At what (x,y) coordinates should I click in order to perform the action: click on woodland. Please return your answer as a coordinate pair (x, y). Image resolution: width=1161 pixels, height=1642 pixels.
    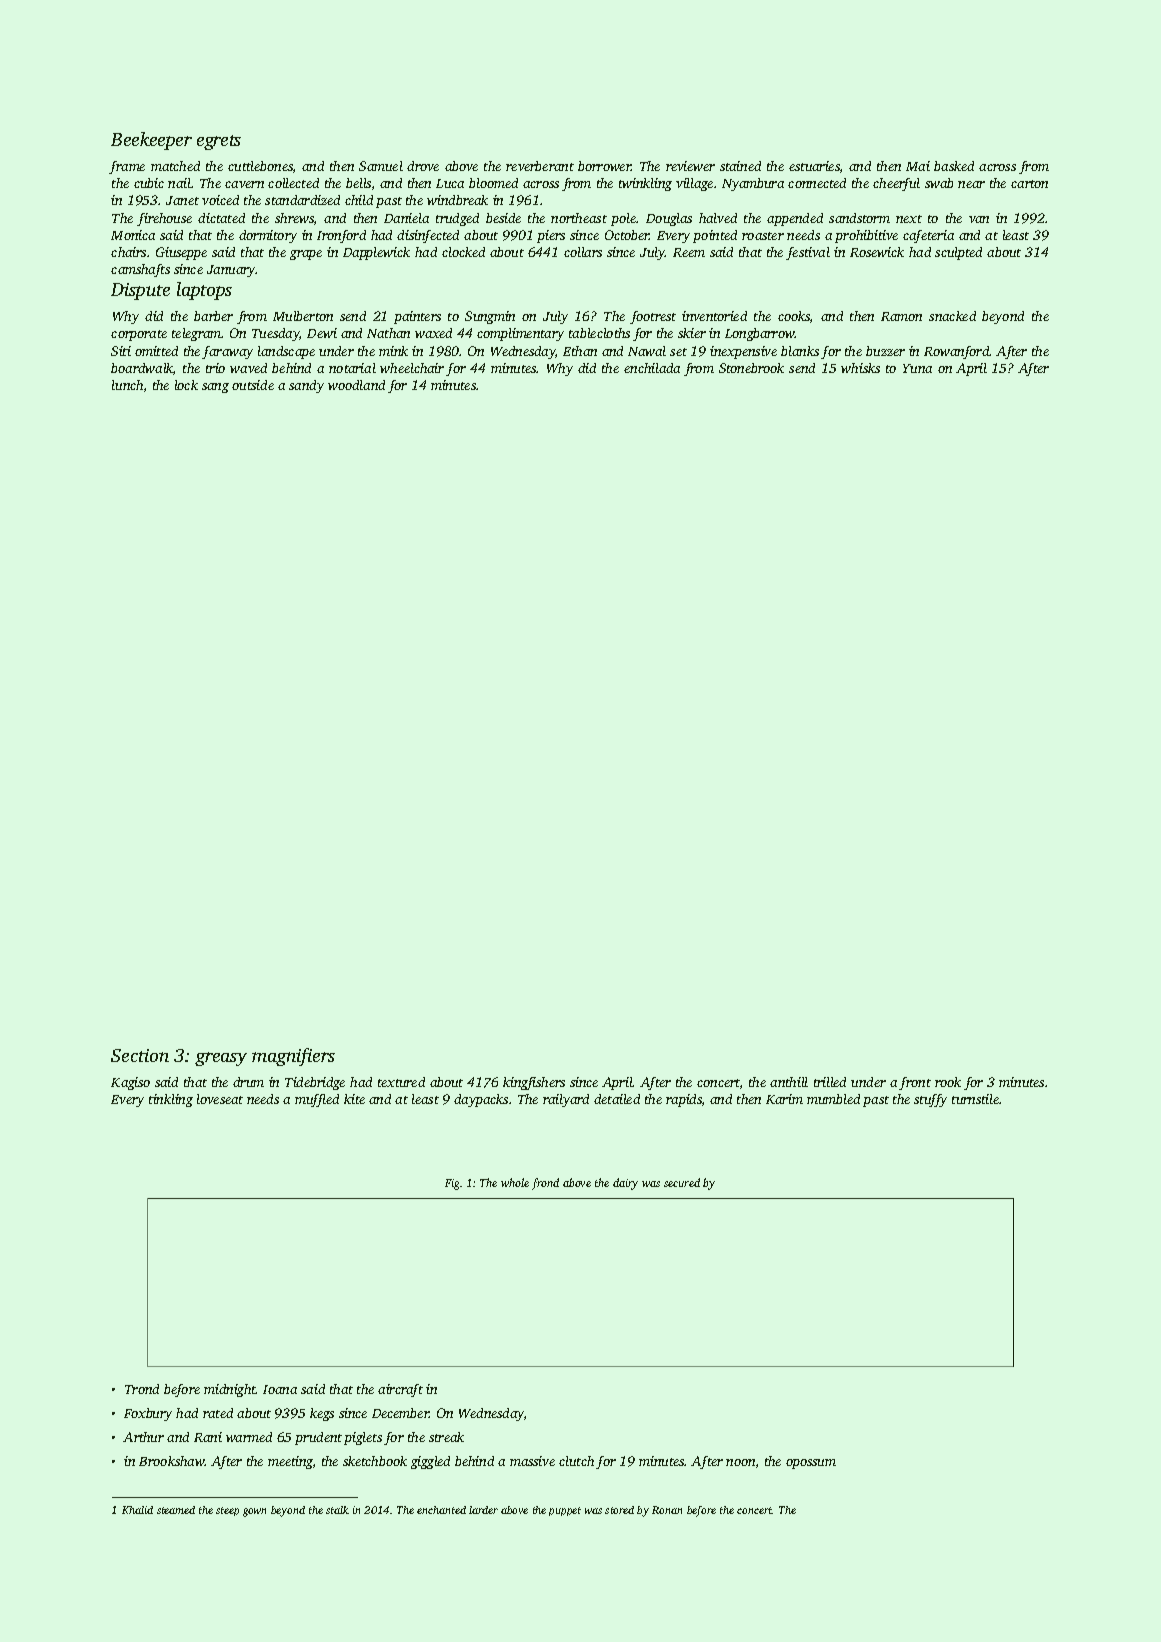
    Looking at the image, I should click on (356, 385).
